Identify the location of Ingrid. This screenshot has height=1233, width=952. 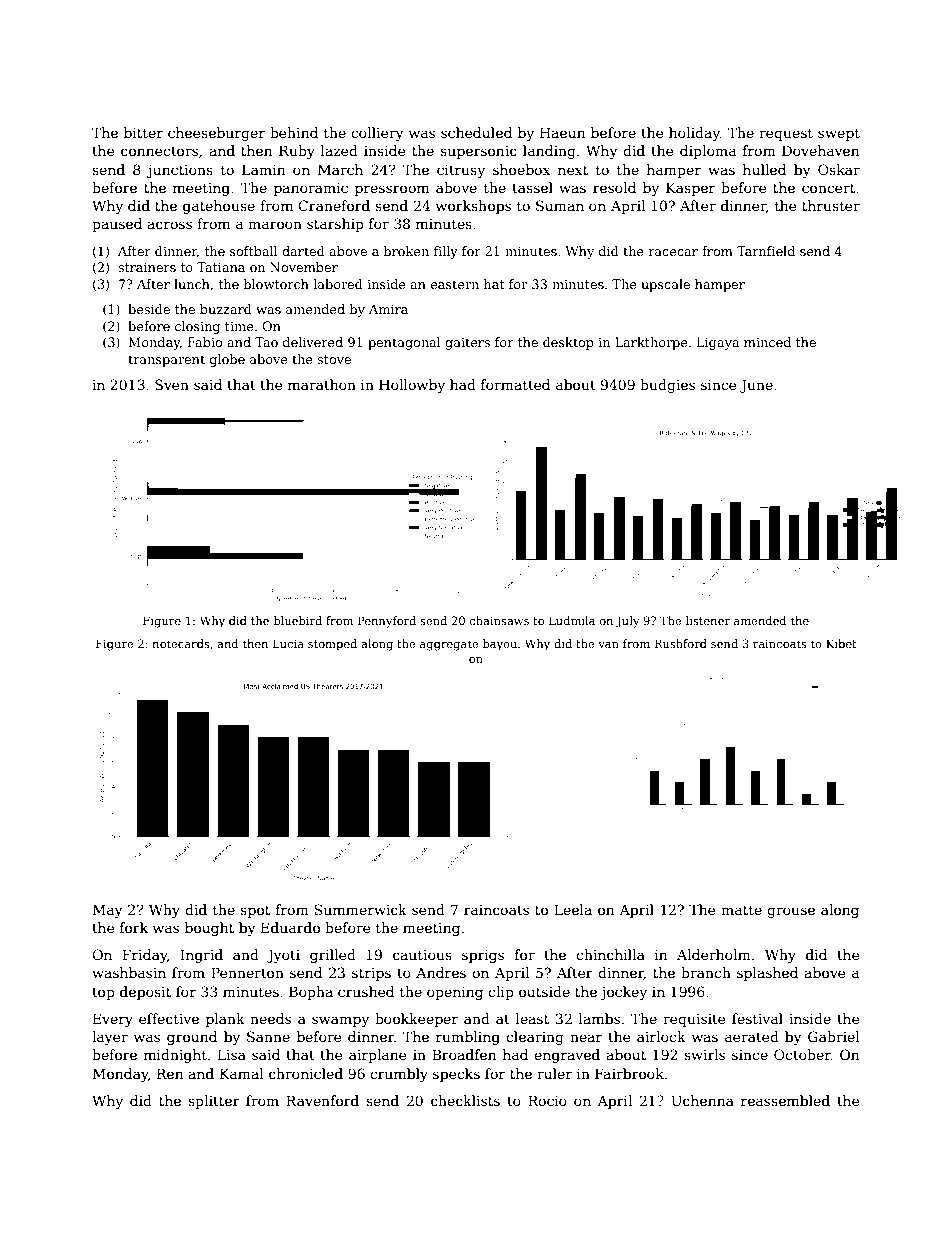
(201, 956).
